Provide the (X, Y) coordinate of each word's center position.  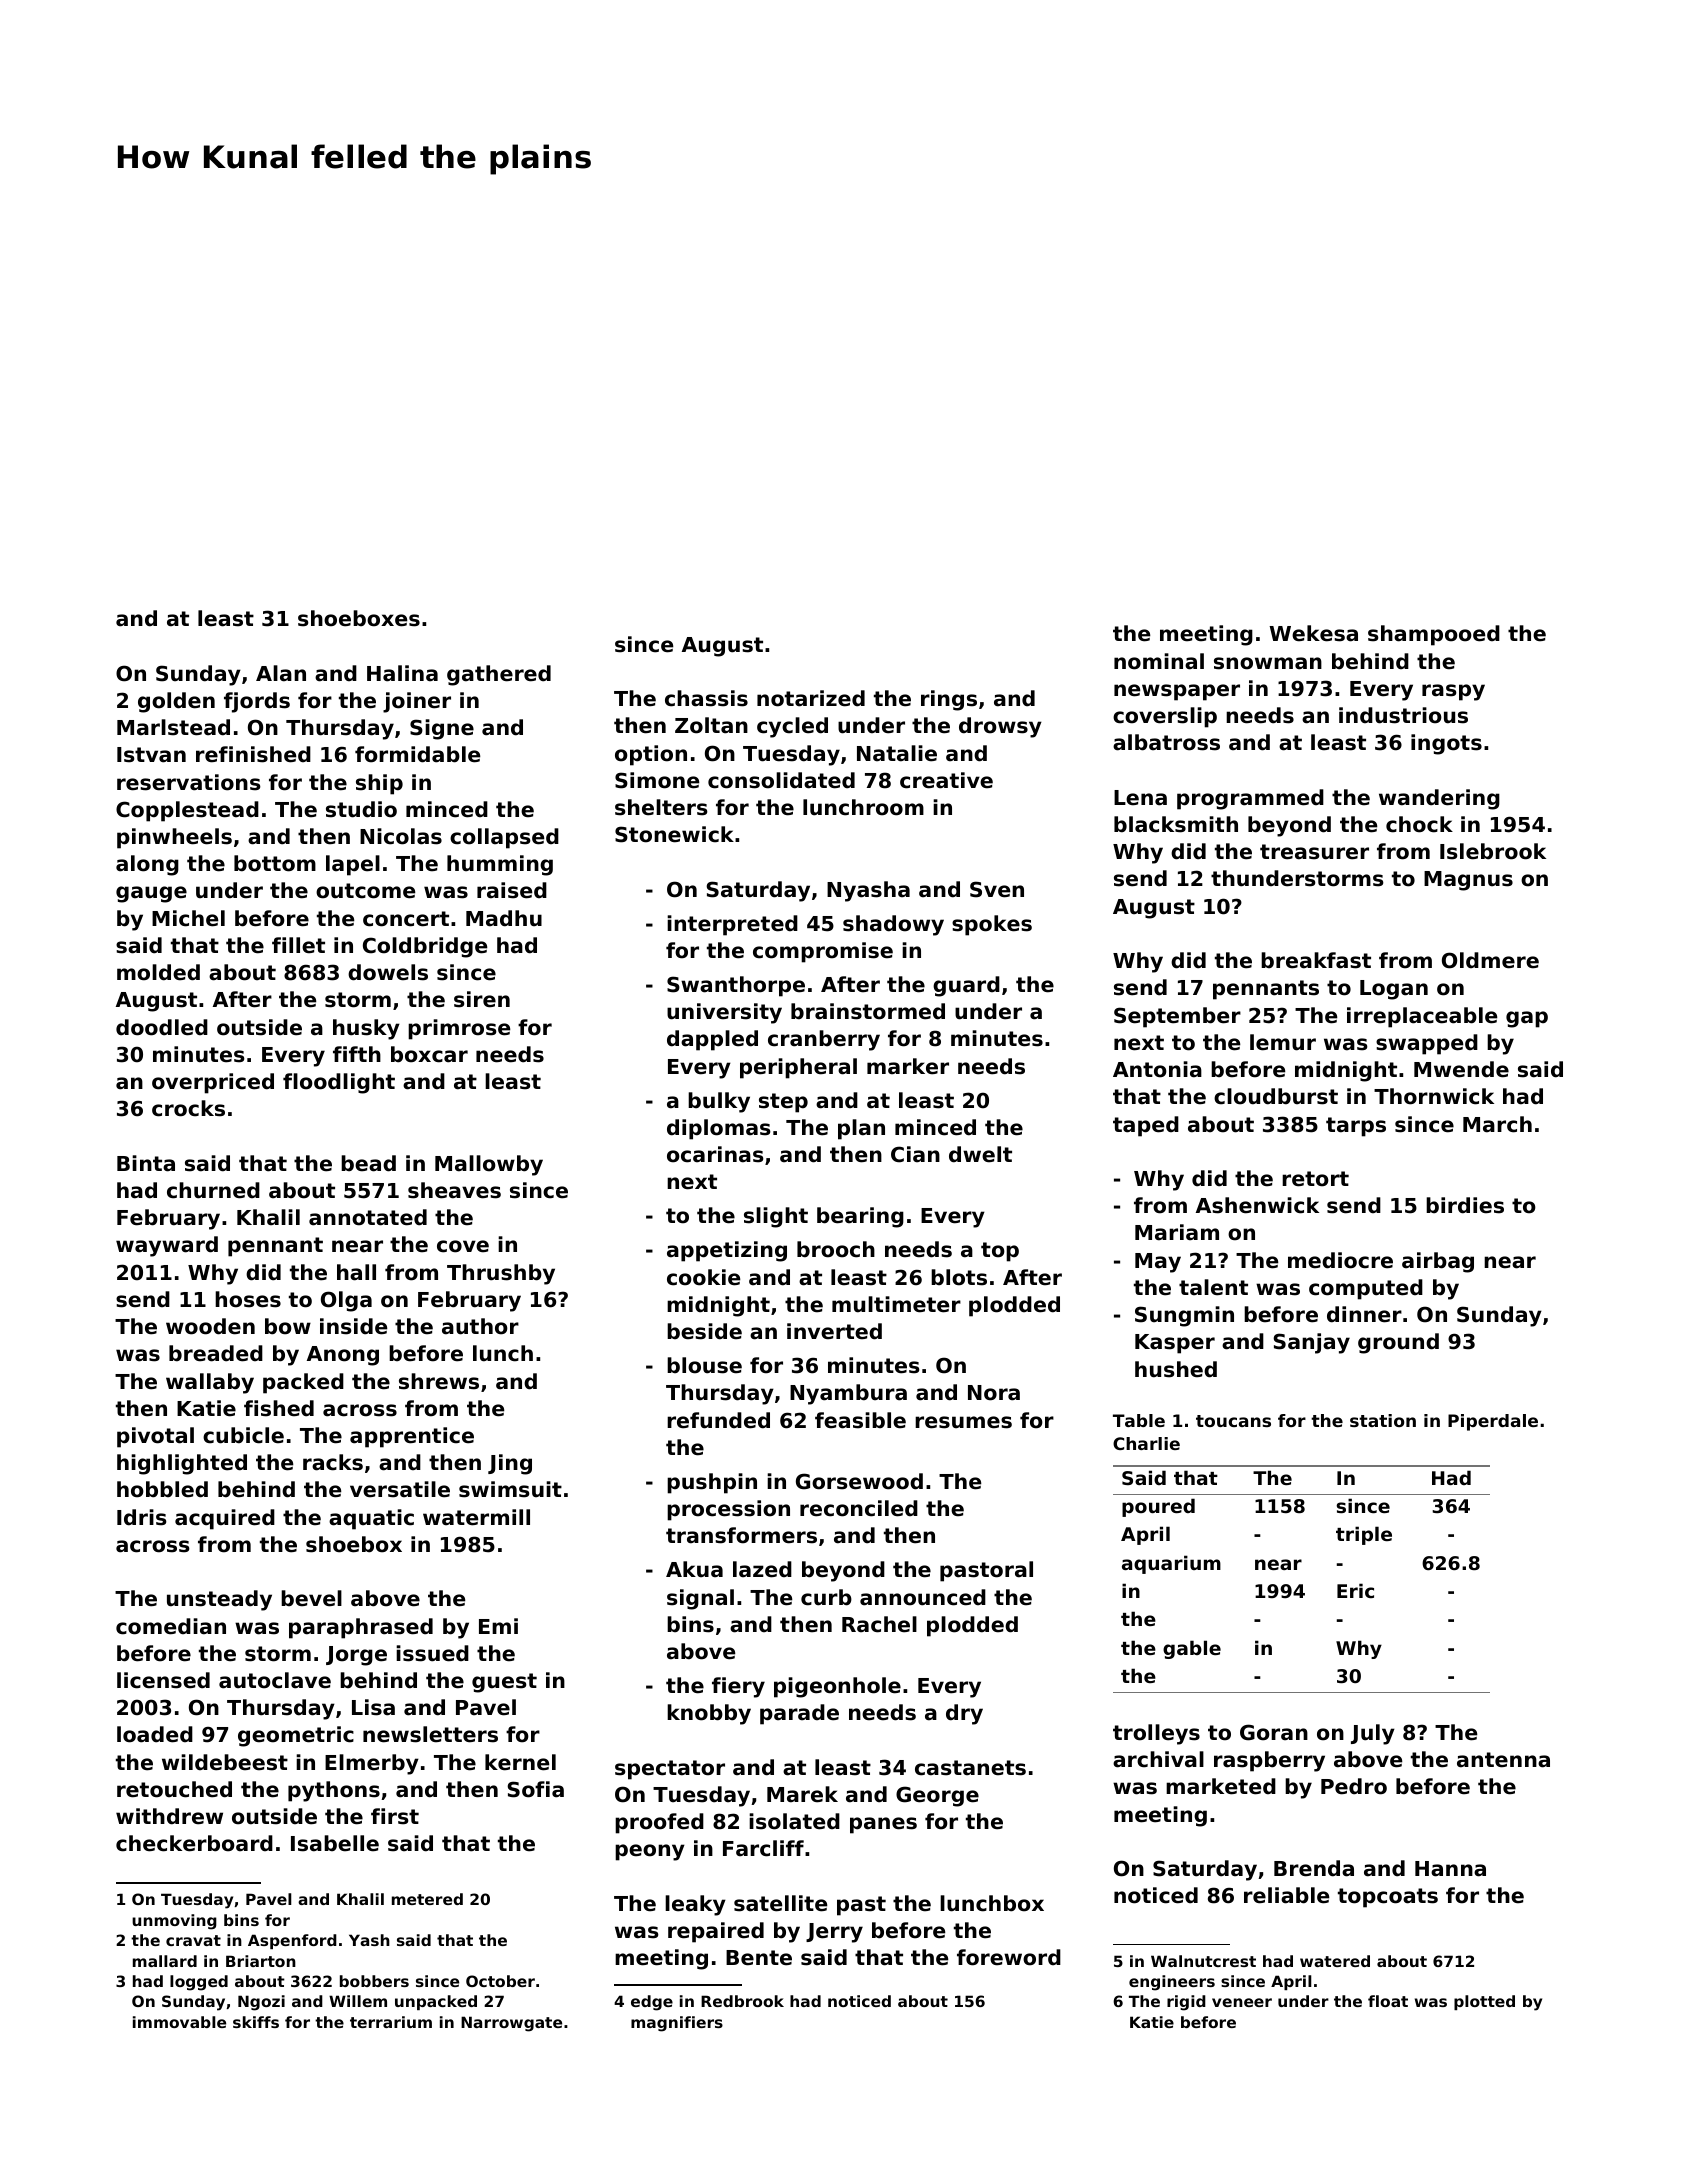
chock (1419, 824)
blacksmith (1176, 824)
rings (949, 700)
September (1177, 1017)
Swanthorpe (736, 986)
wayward (167, 1246)
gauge (151, 894)
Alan (281, 673)
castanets (970, 1768)
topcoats (1388, 1898)
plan (861, 1129)
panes (883, 1825)
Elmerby (372, 1764)
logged (199, 1983)
